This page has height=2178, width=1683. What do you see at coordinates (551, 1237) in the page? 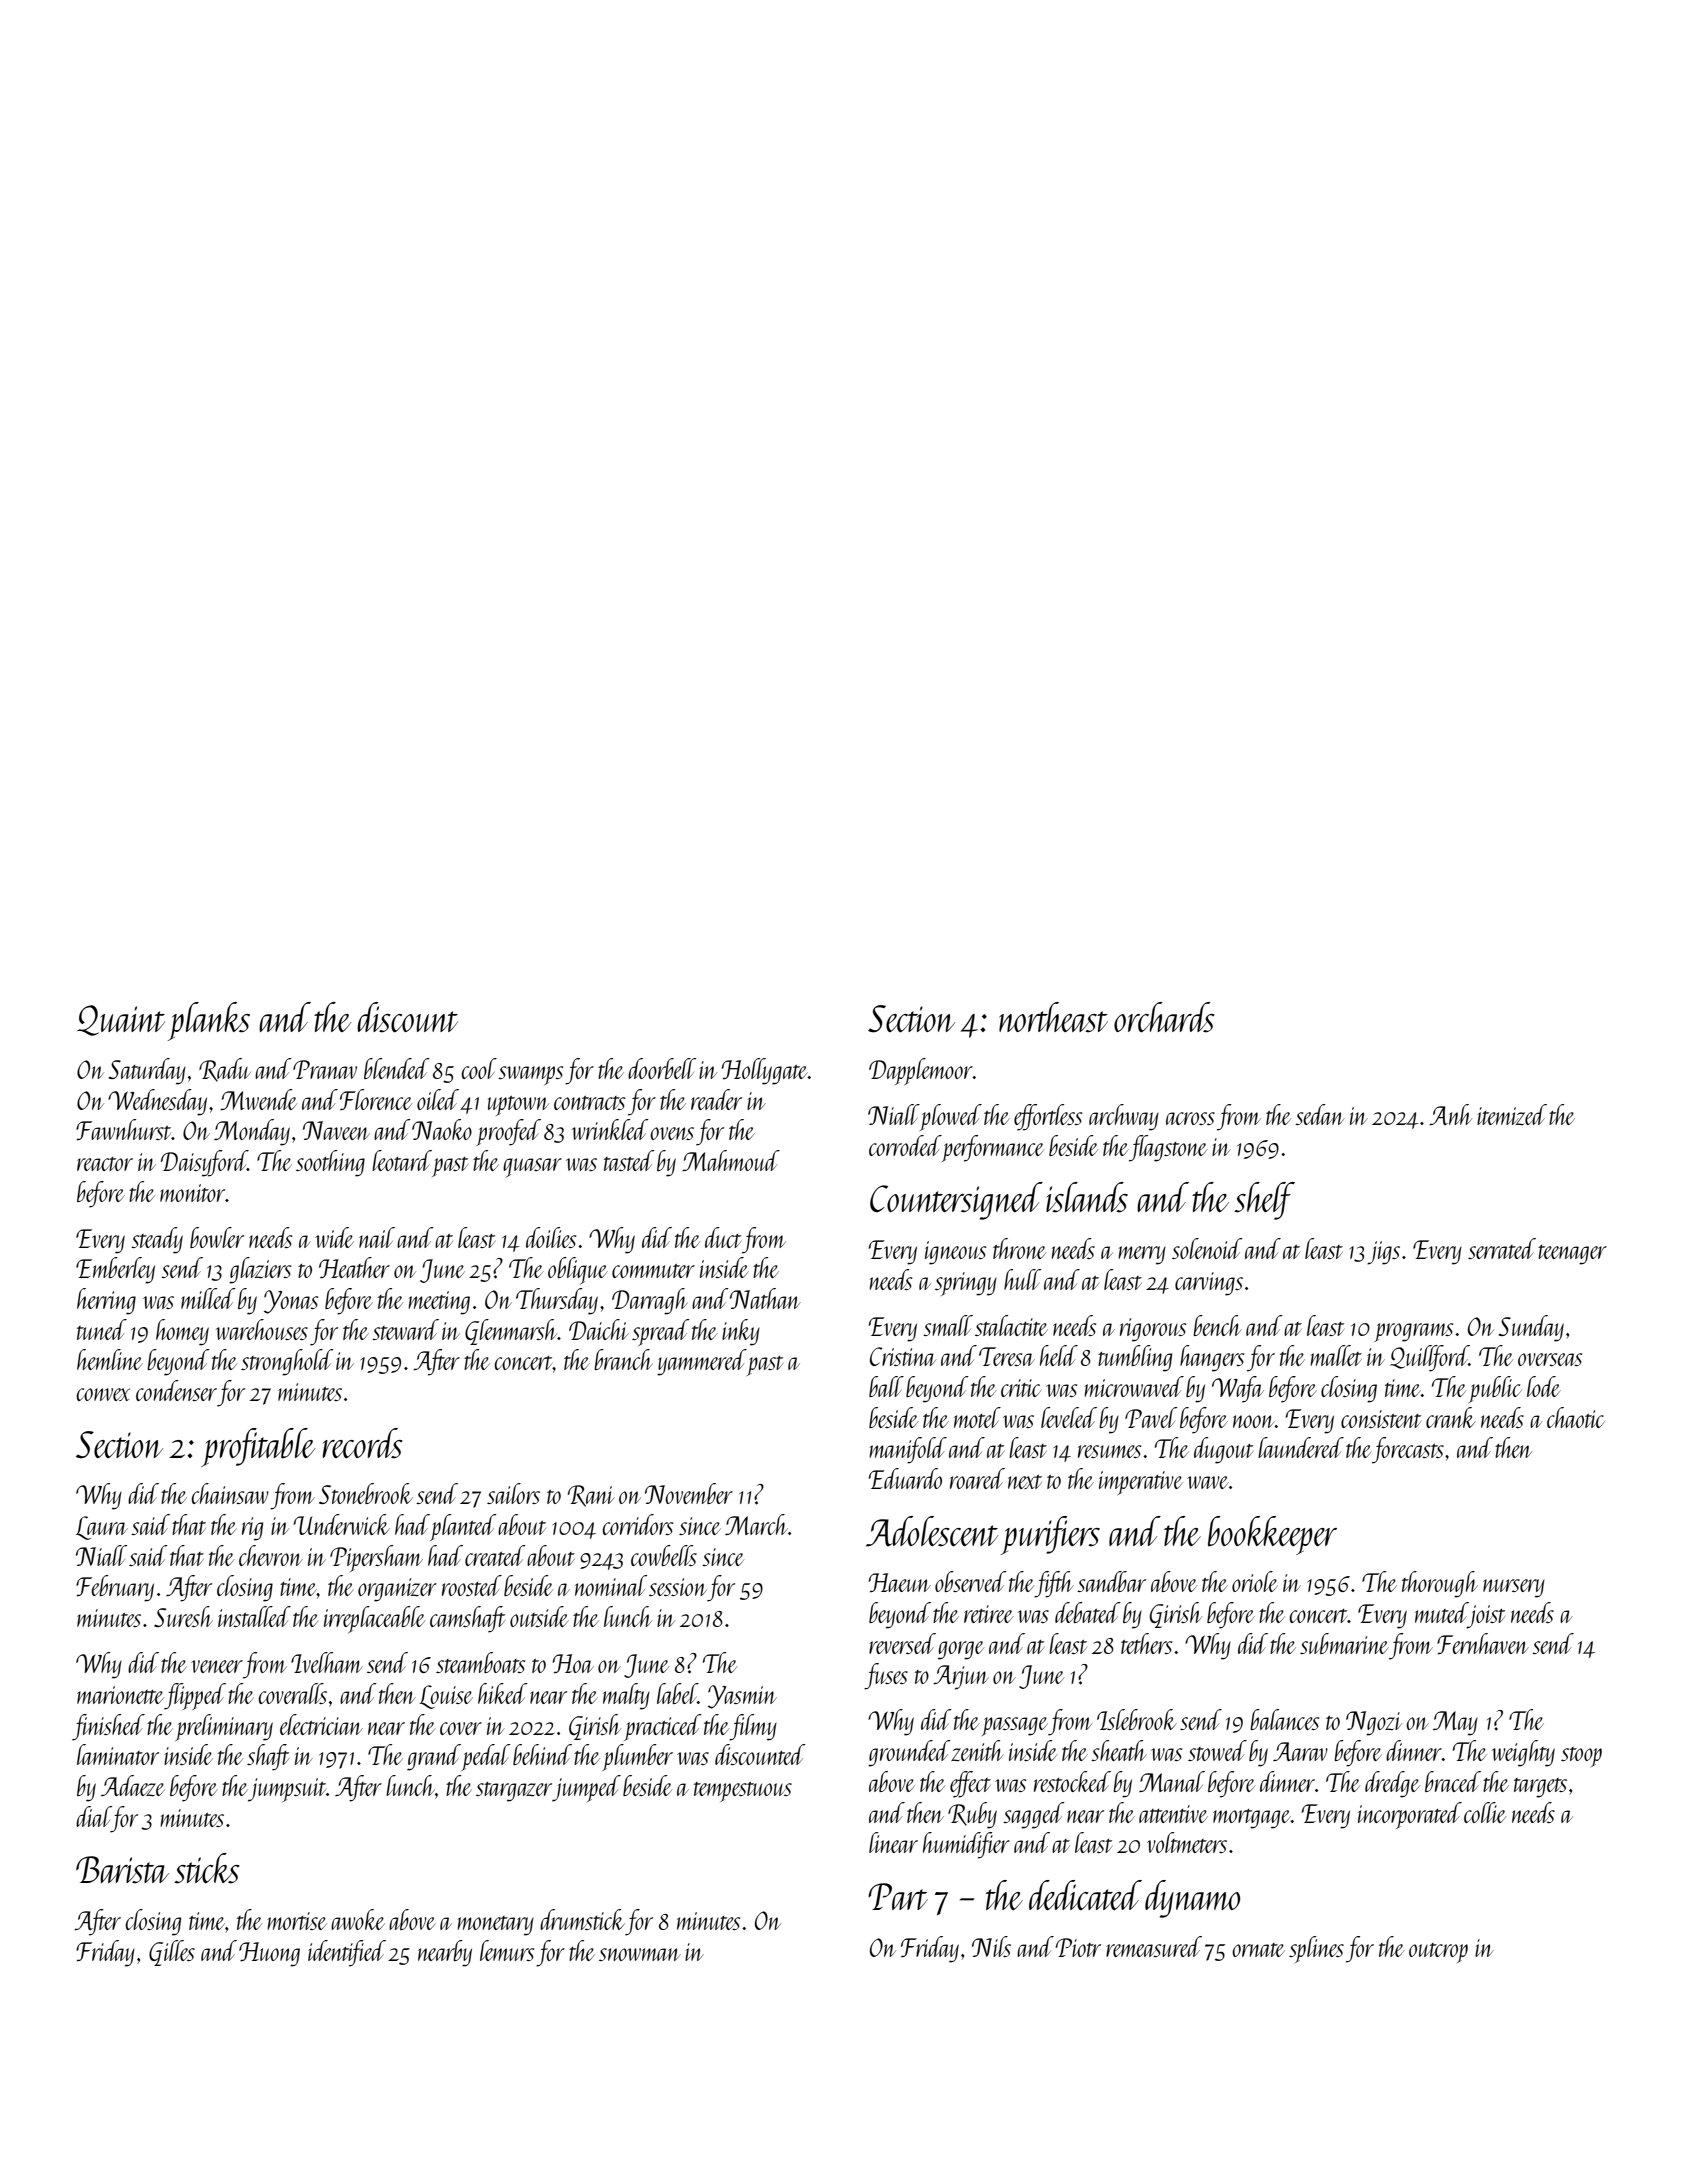
I see `doilies` at bounding box center [551, 1237].
